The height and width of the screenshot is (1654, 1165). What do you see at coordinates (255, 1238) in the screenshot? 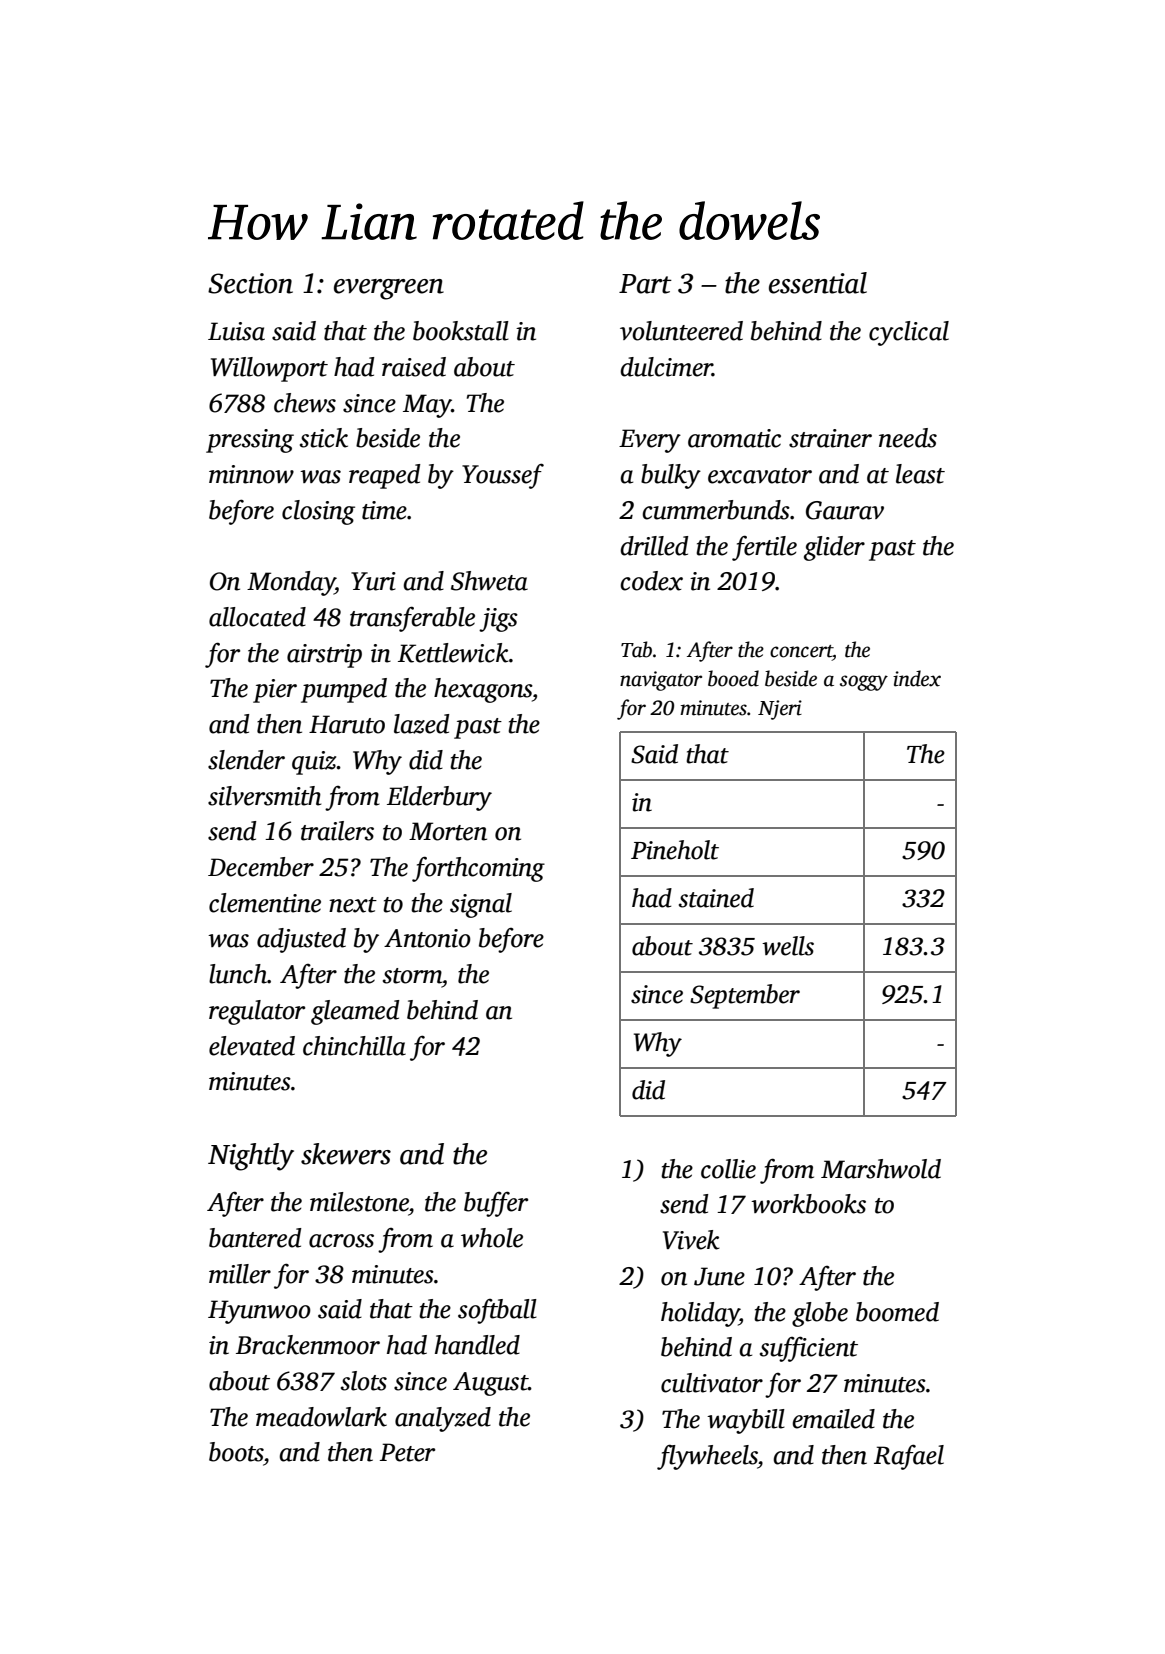
I see `bantered` at bounding box center [255, 1238].
